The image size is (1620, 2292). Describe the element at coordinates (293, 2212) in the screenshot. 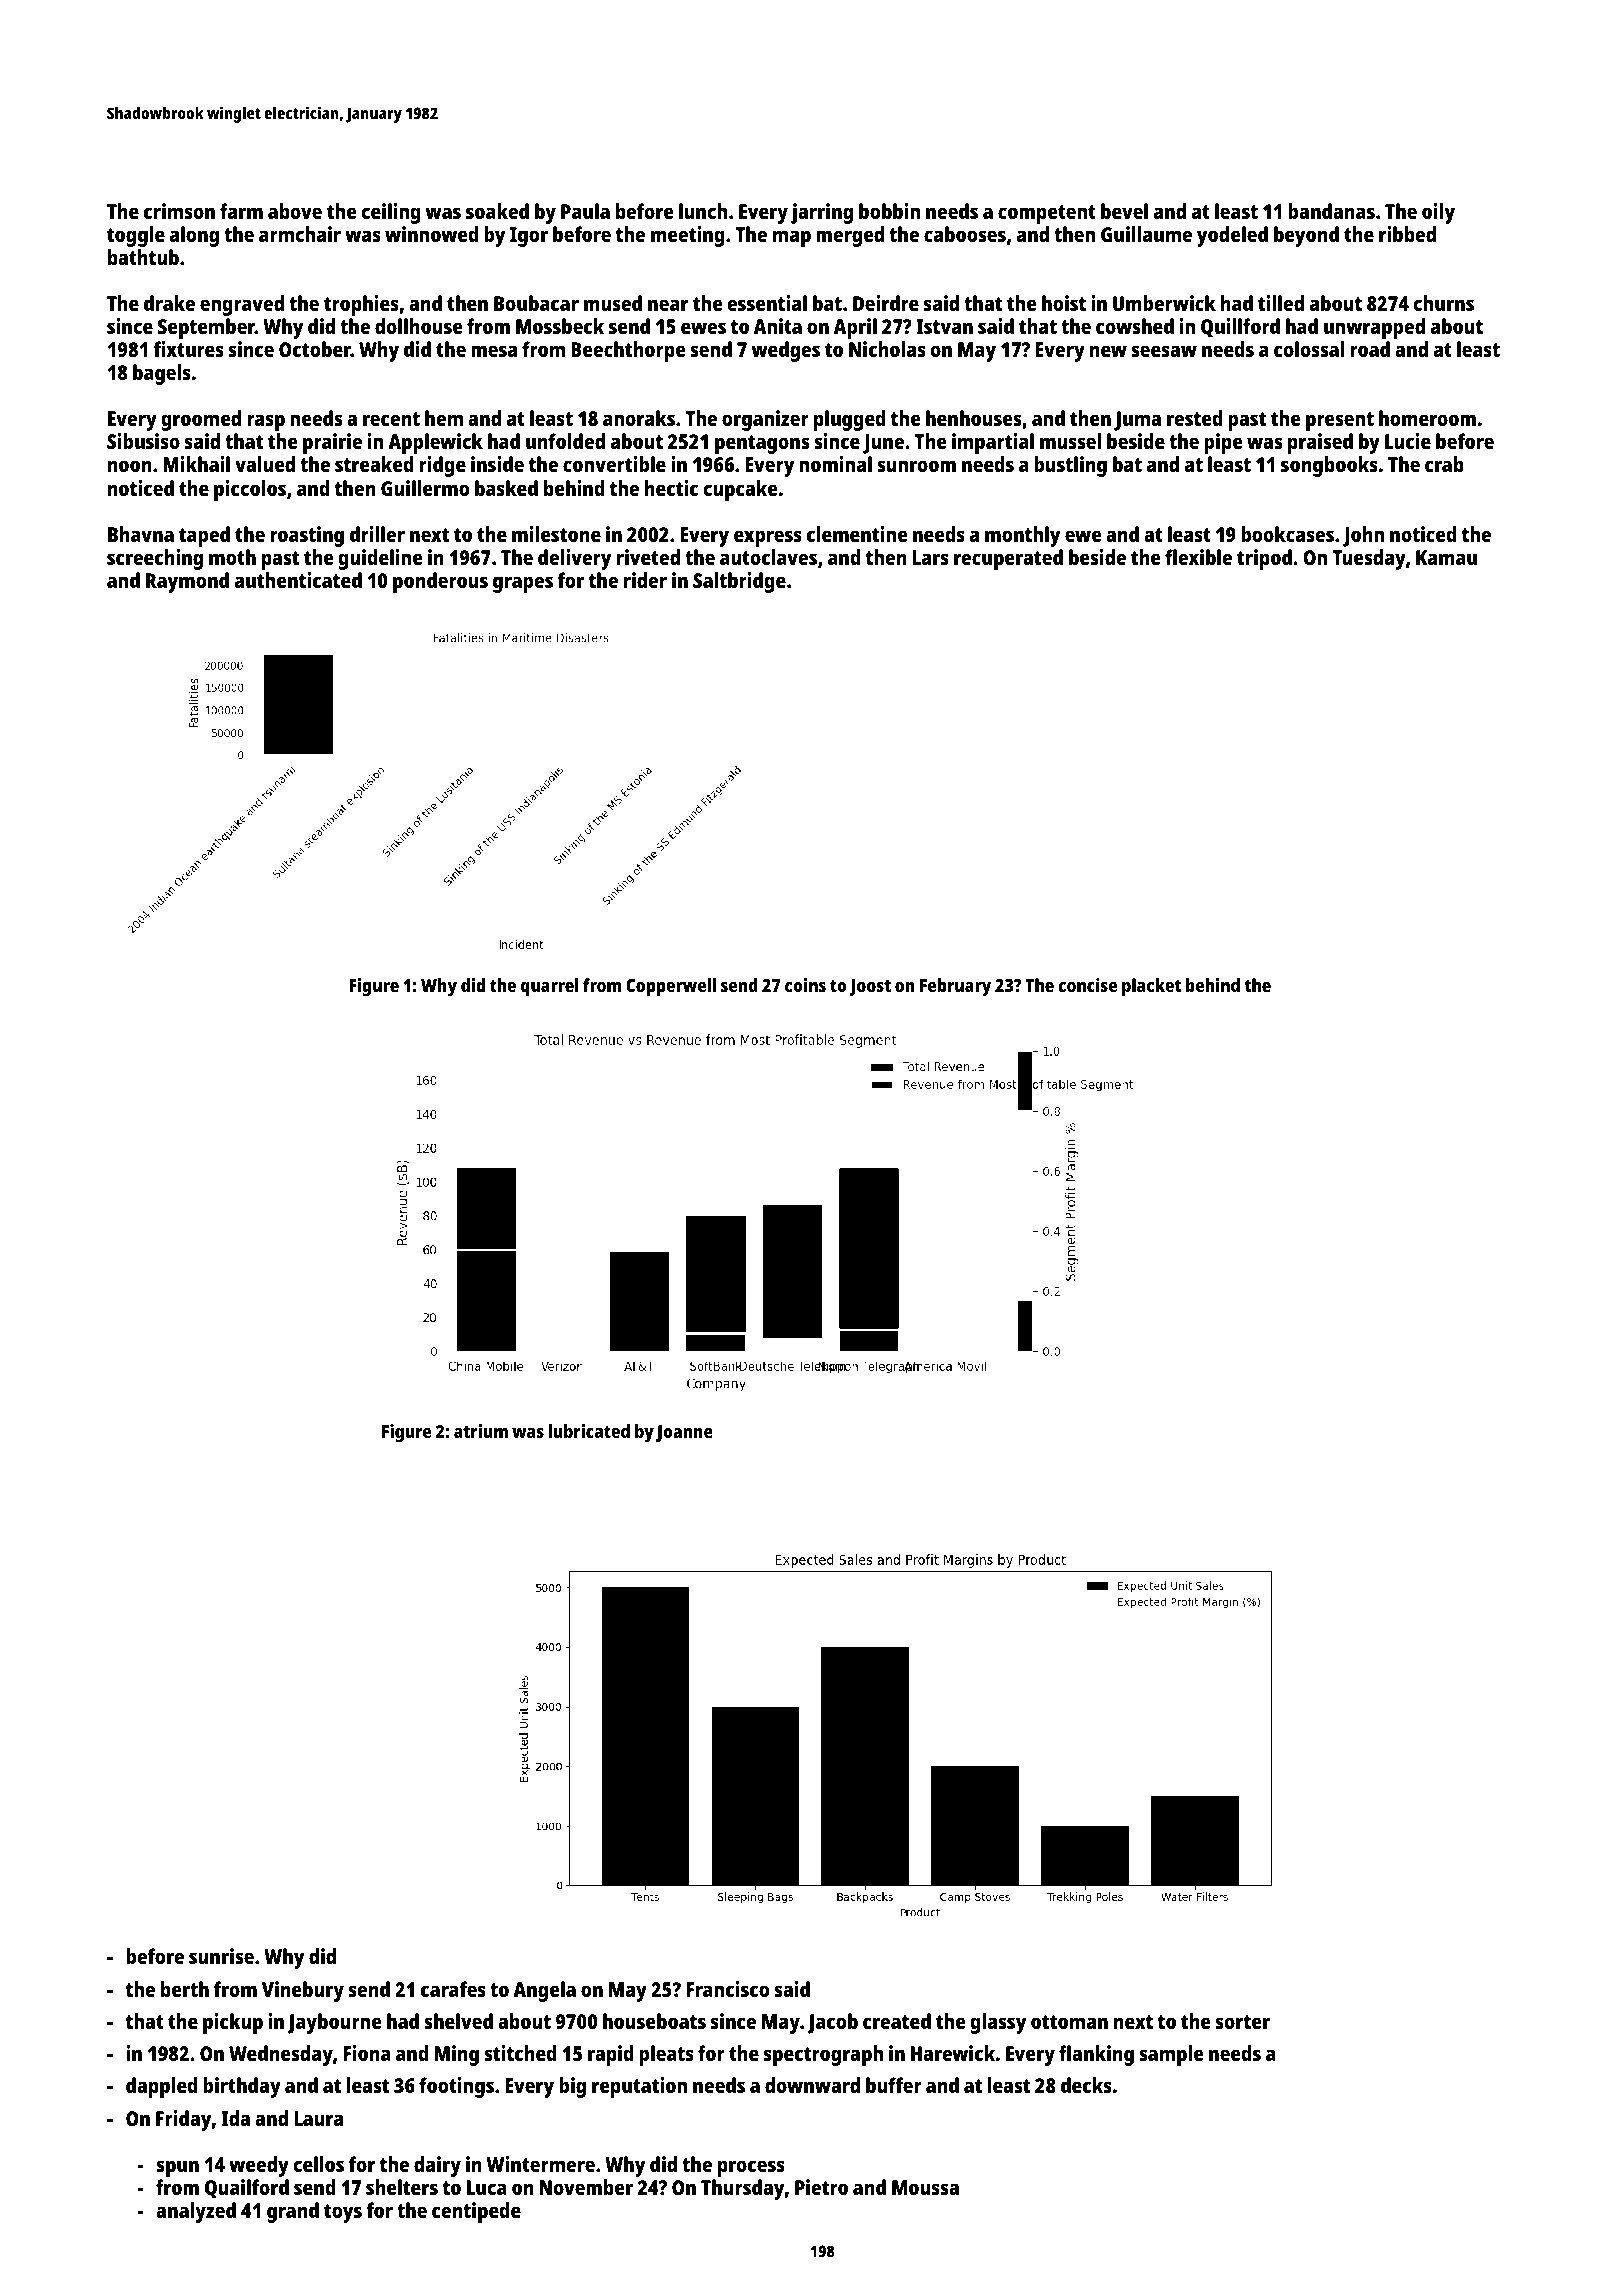

I see `grand` at that location.
